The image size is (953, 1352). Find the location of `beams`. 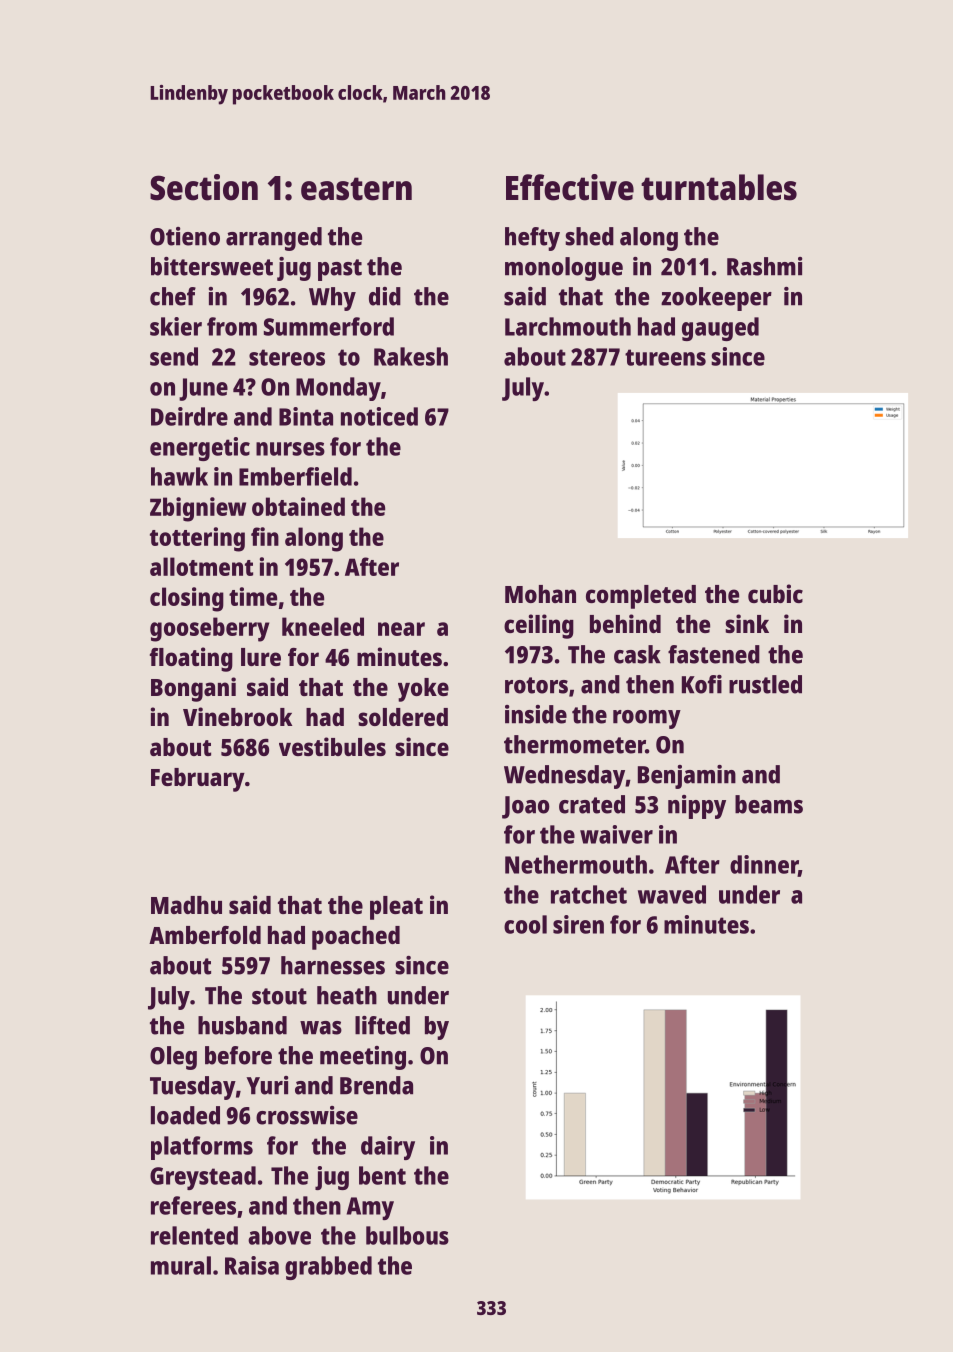

beams is located at coordinates (769, 804).
